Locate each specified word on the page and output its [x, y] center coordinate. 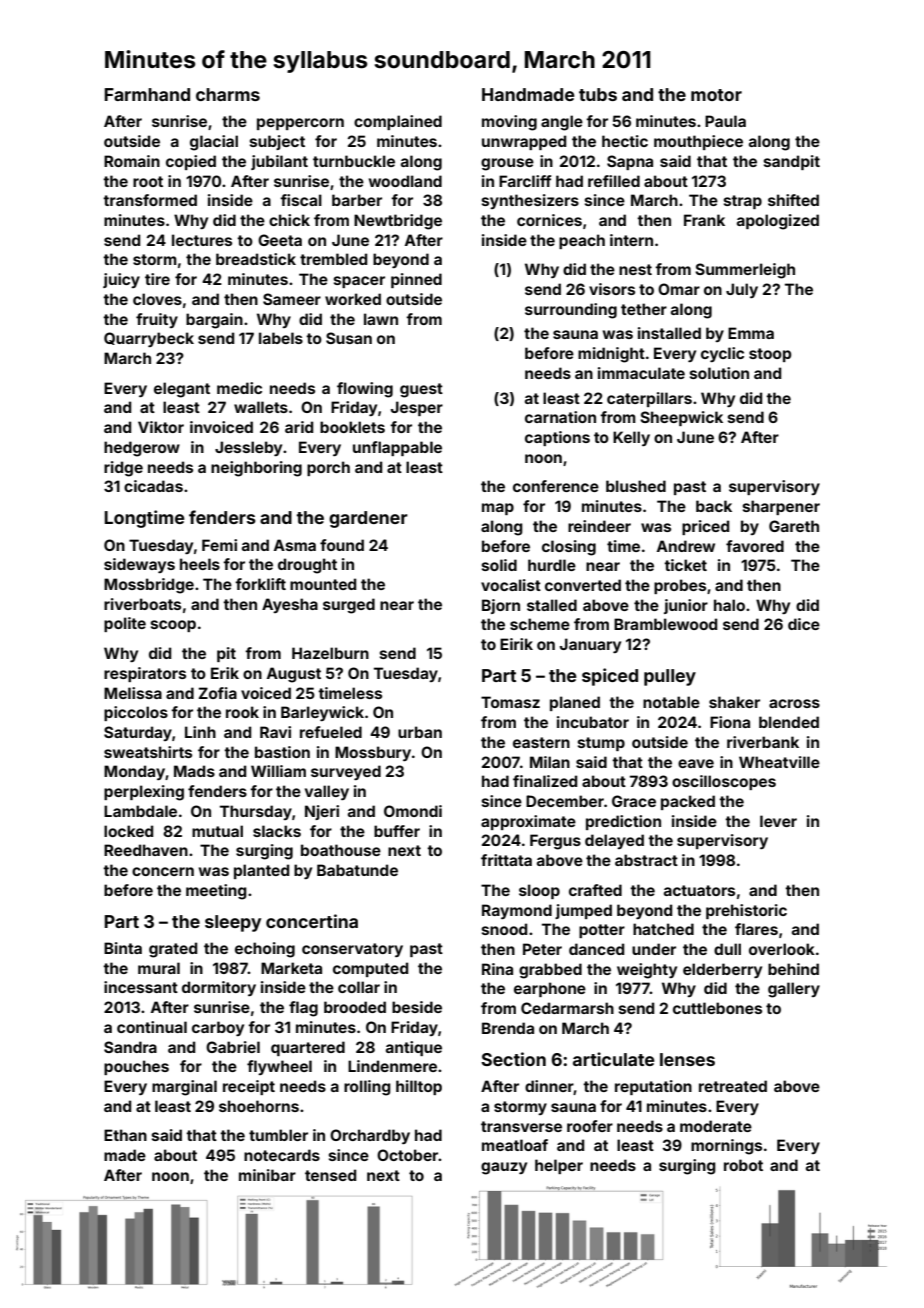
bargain [214, 321]
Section [513, 1059]
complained [398, 122]
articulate [614, 1059]
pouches [136, 1067]
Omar [679, 289]
